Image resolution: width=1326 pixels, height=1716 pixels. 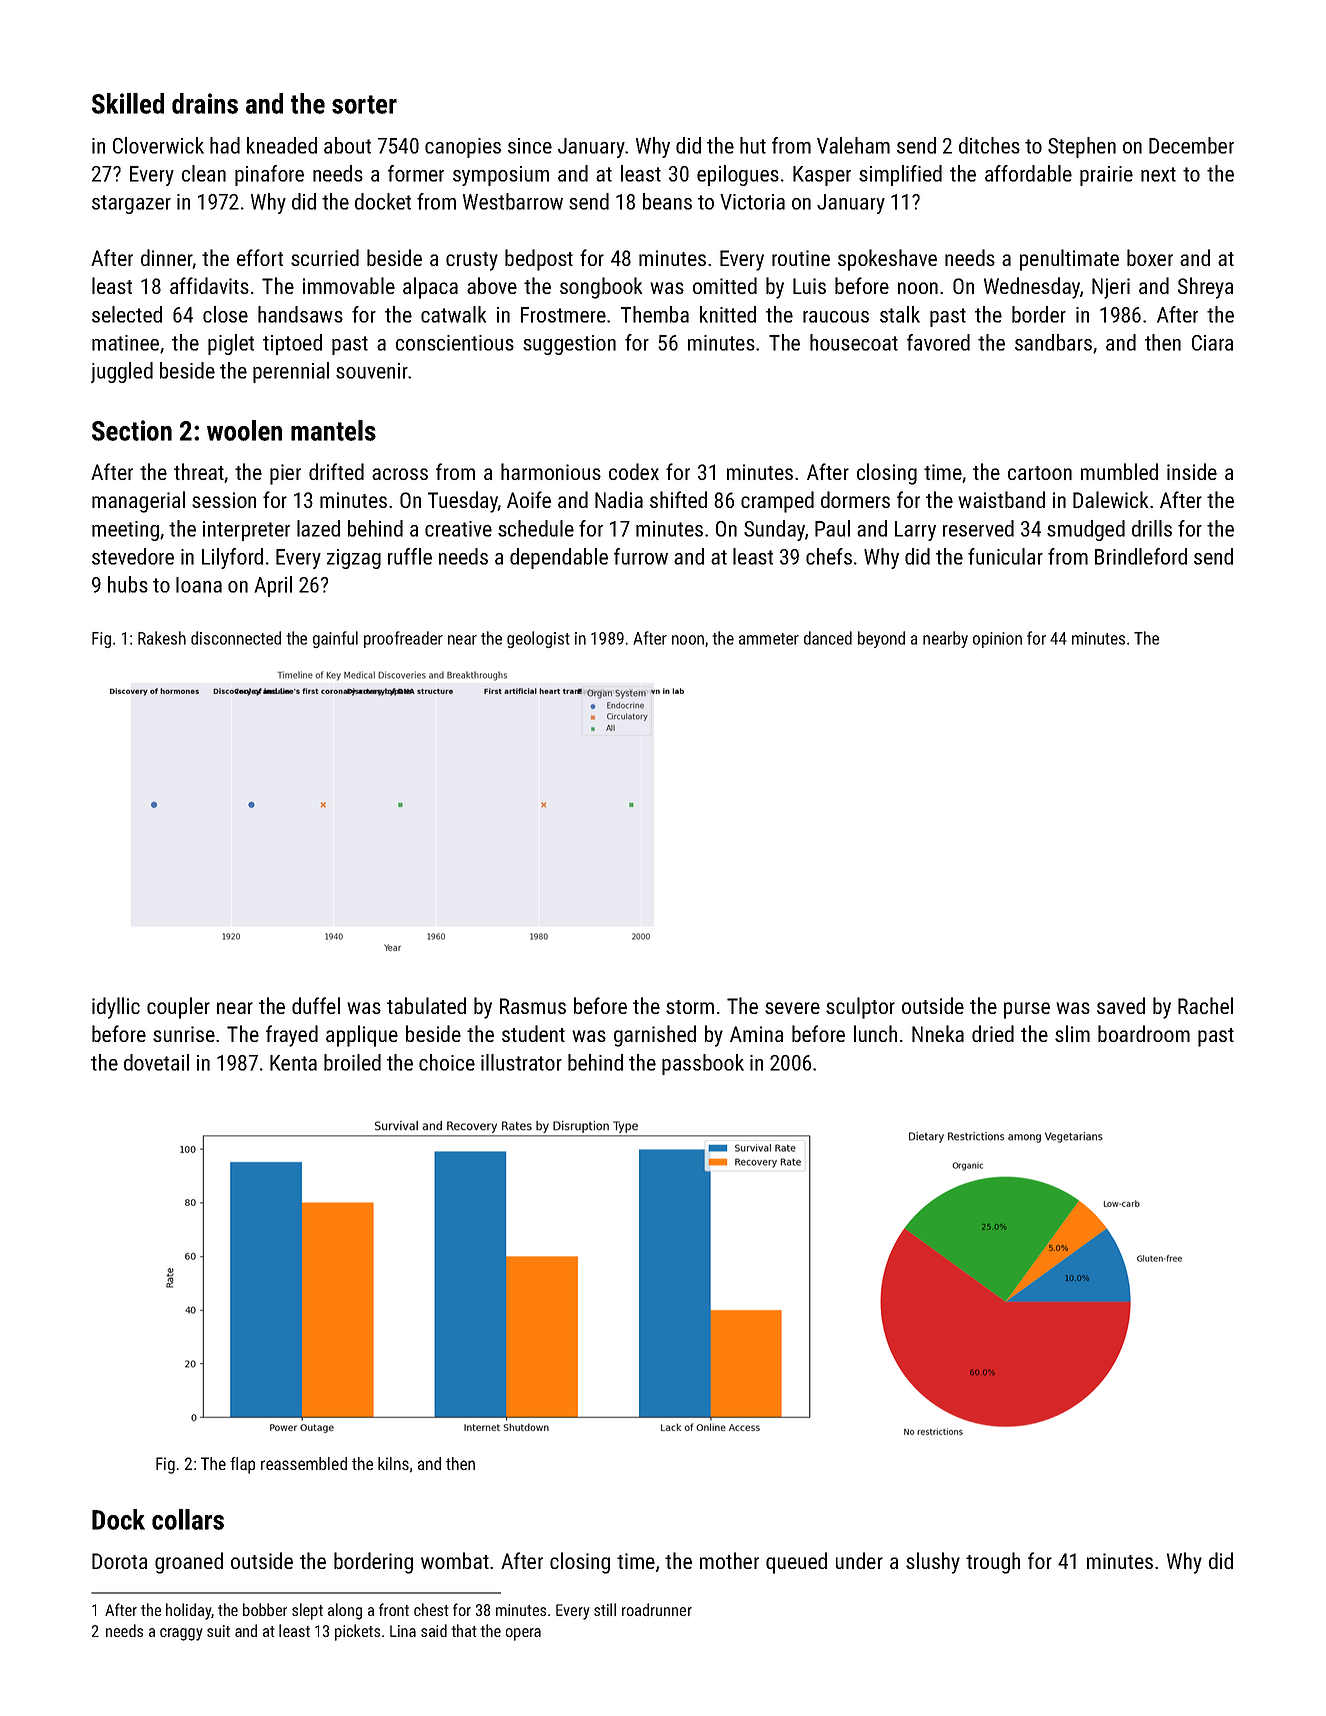 What do you see at coordinates (127, 314) in the page?
I see `selected` at bounding box center [127, 314].
